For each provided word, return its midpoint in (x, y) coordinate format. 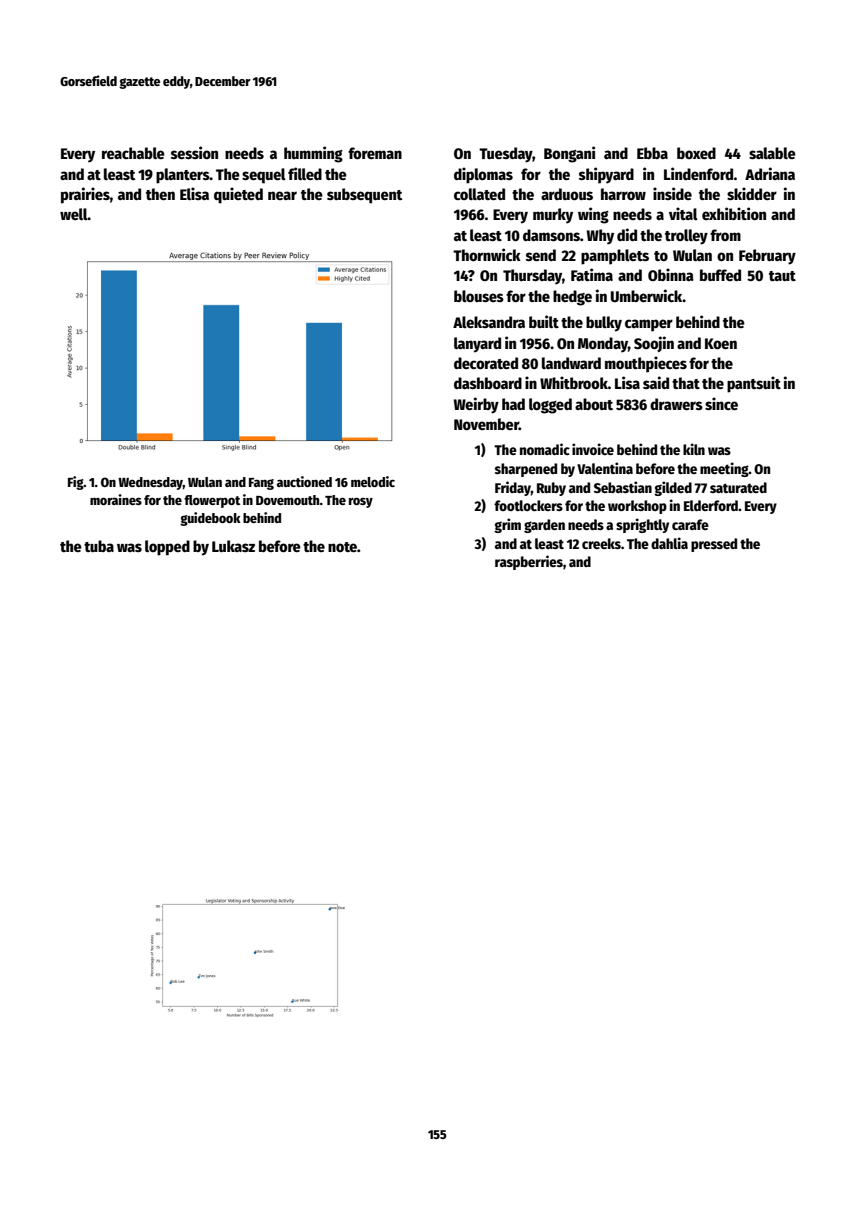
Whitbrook (574, 382)
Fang (261, 484)
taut (782, 276)
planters (183, 176)
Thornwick (487, 254)
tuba (99, 546)
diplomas (483, 175)
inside (672, 193)
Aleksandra (489, 322)
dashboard (488, 383)
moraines (116, 499)
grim (507, 525)
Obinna (671, 274)
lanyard (477, 345)
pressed (714, 545)
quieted (238, 195)
